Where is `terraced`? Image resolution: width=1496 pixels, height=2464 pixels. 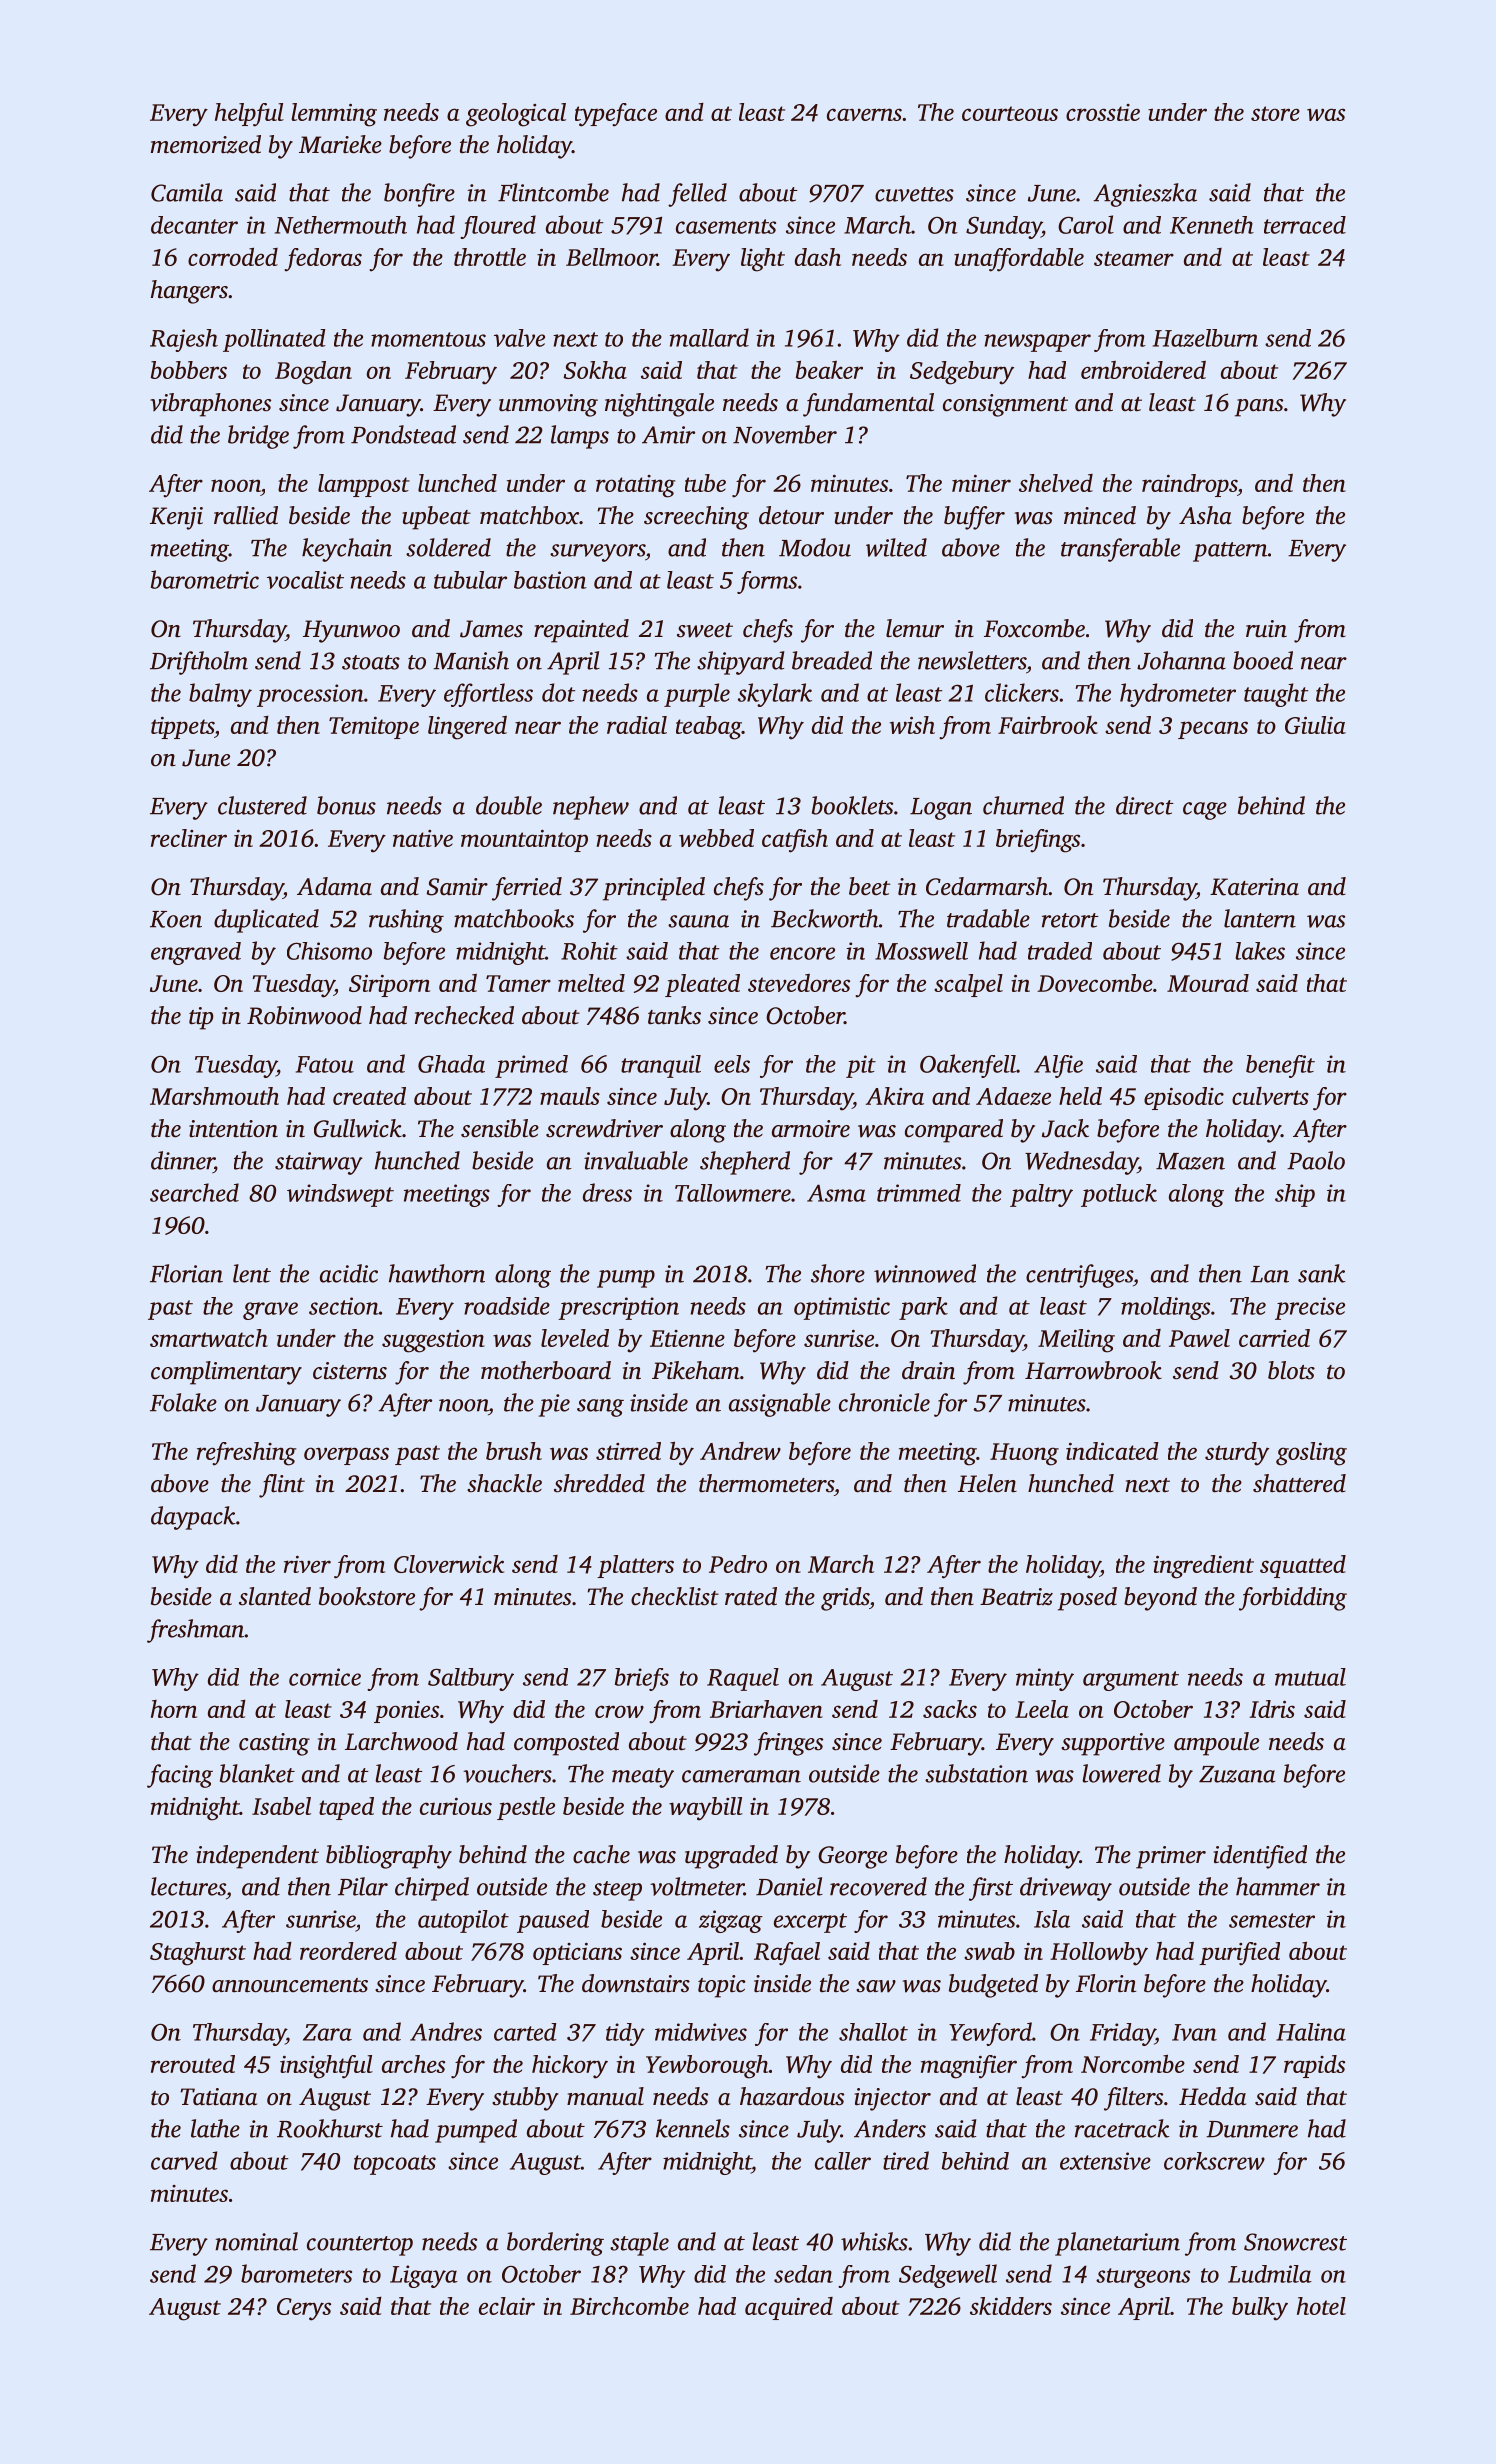 terraced is located at coordinates (1305, 225).
